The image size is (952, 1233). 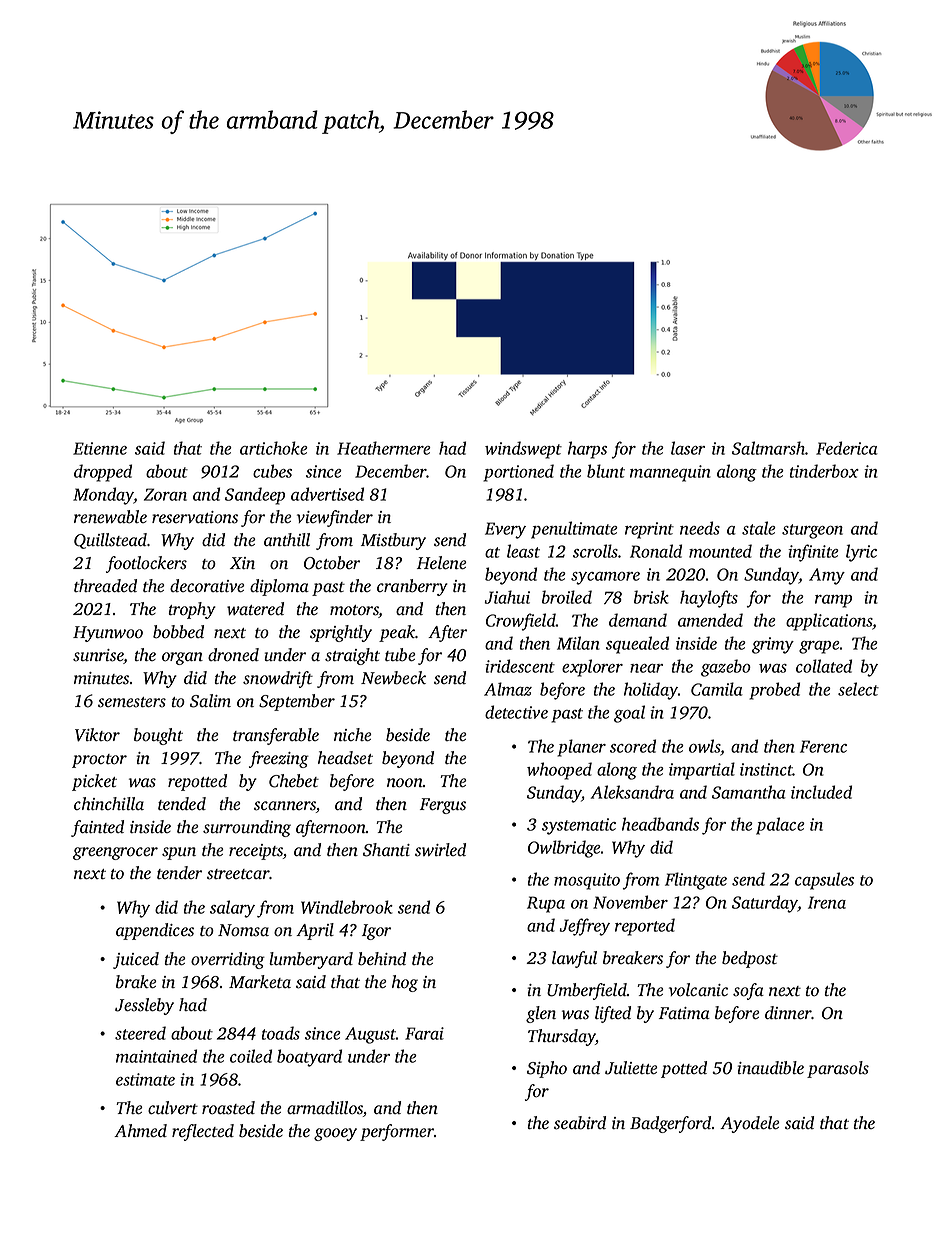 I want to click on Sandeep, so click(x=255, y=496).
